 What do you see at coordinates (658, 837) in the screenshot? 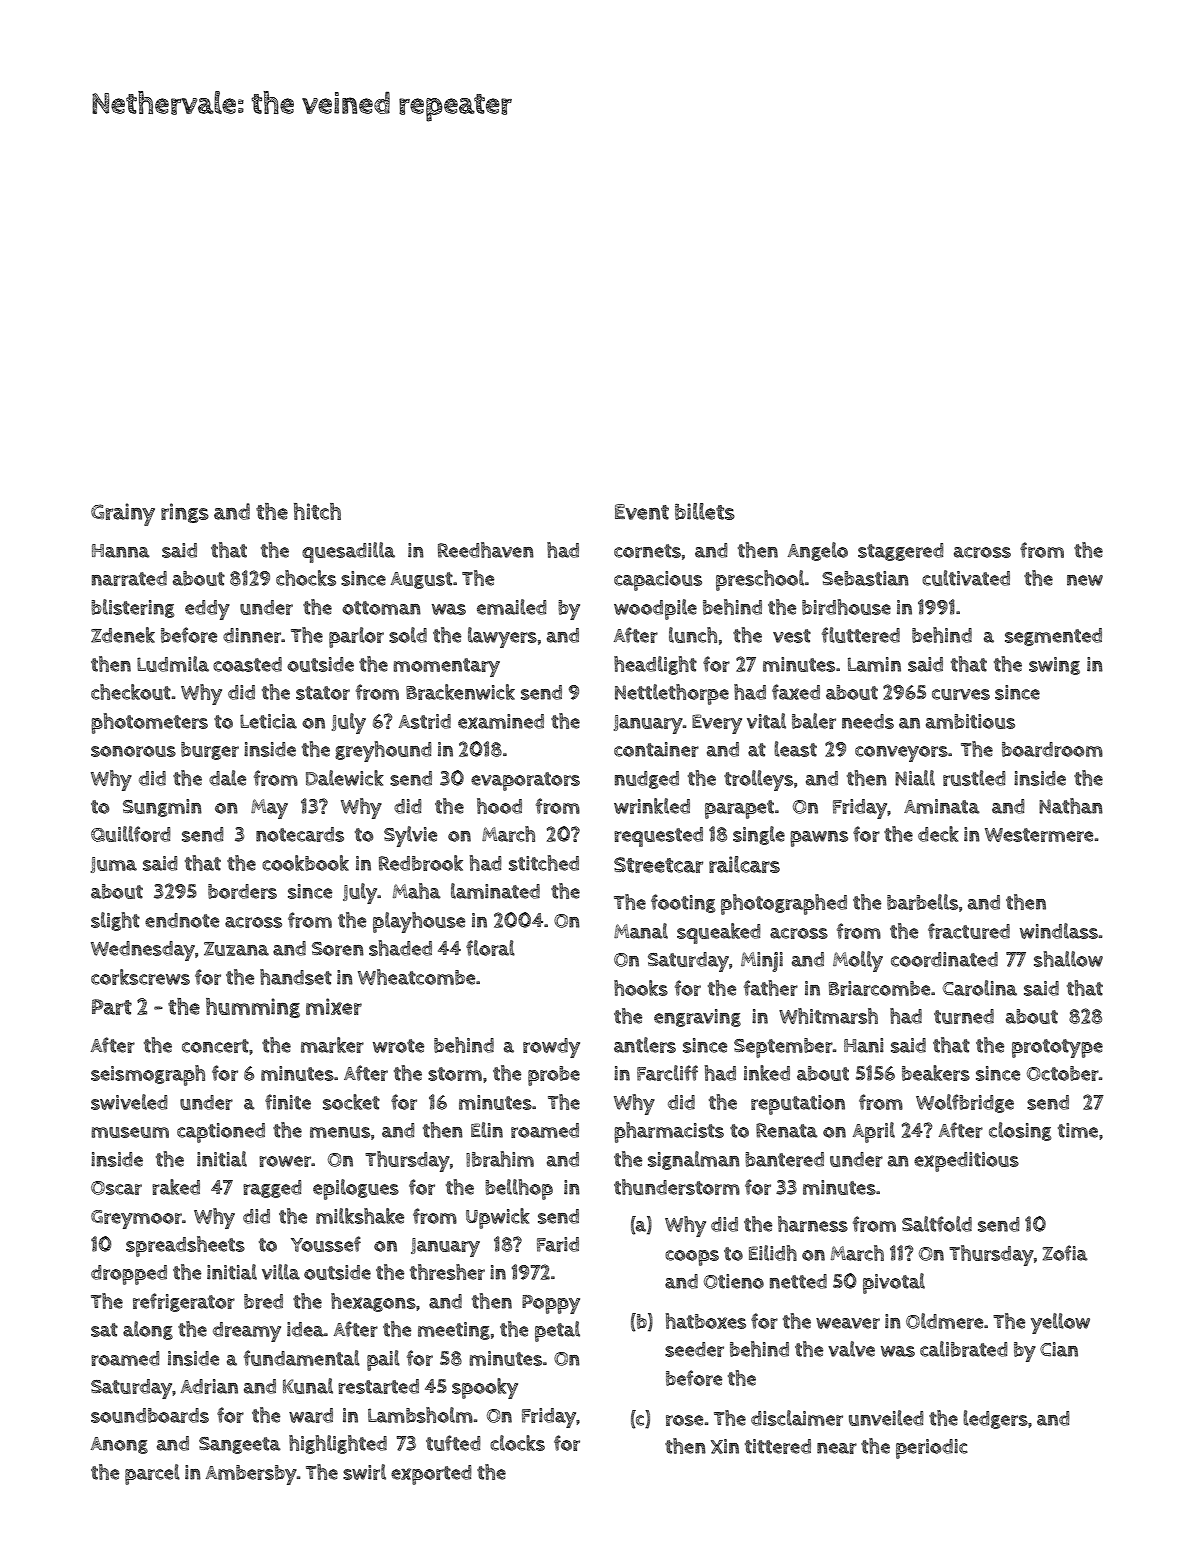
I see `requested` at bounding box center [658, 837].
